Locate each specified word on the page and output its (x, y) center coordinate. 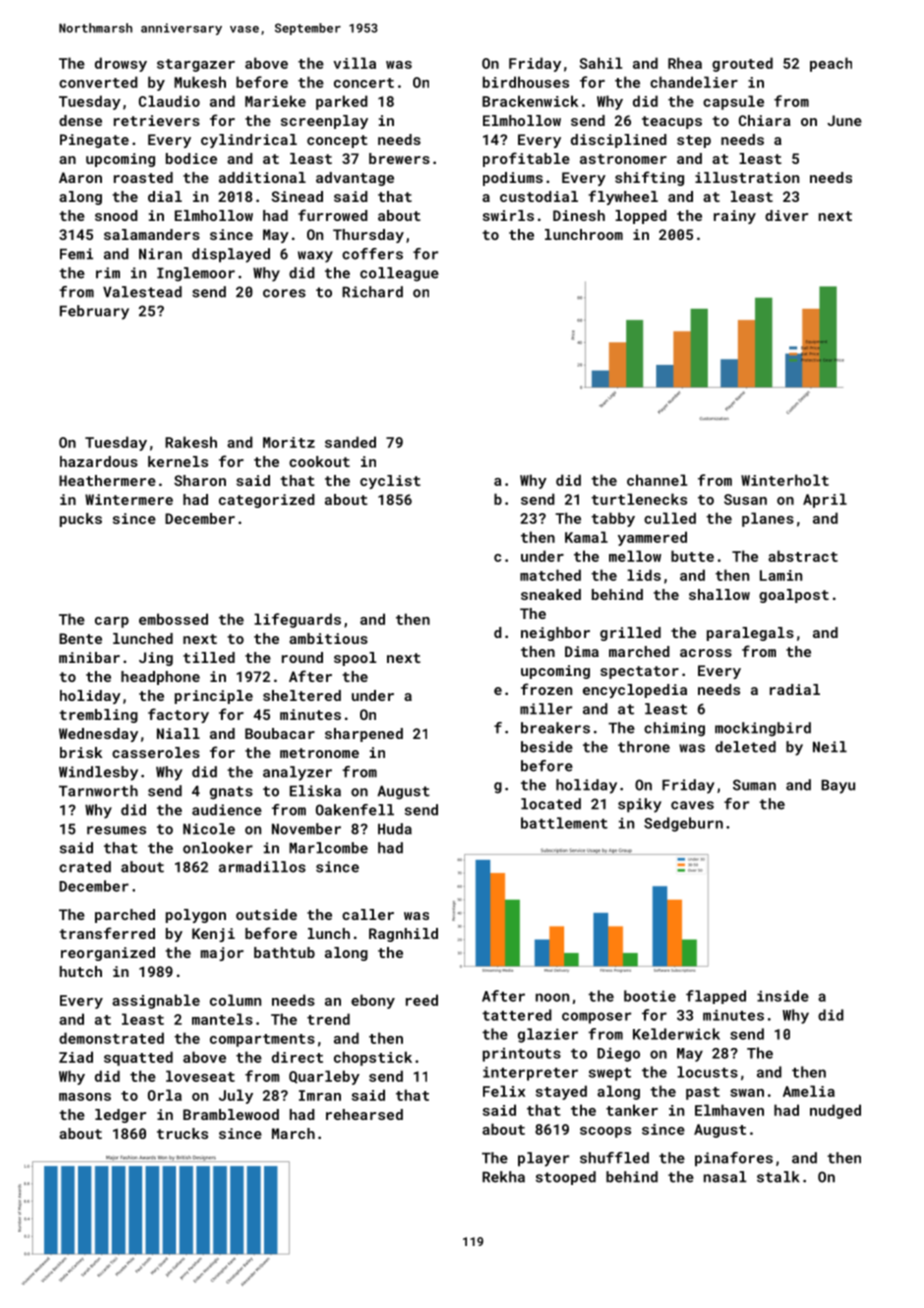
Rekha (503, 1177)
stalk (778, 1177)
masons (85, 1097)
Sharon (200, 480)
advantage (355, 179)
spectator (639, 672)
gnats (231, 793)
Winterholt (785, 480)
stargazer (196, 65)
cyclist (390, 482)
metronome (319, 753)
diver (786, 215)
